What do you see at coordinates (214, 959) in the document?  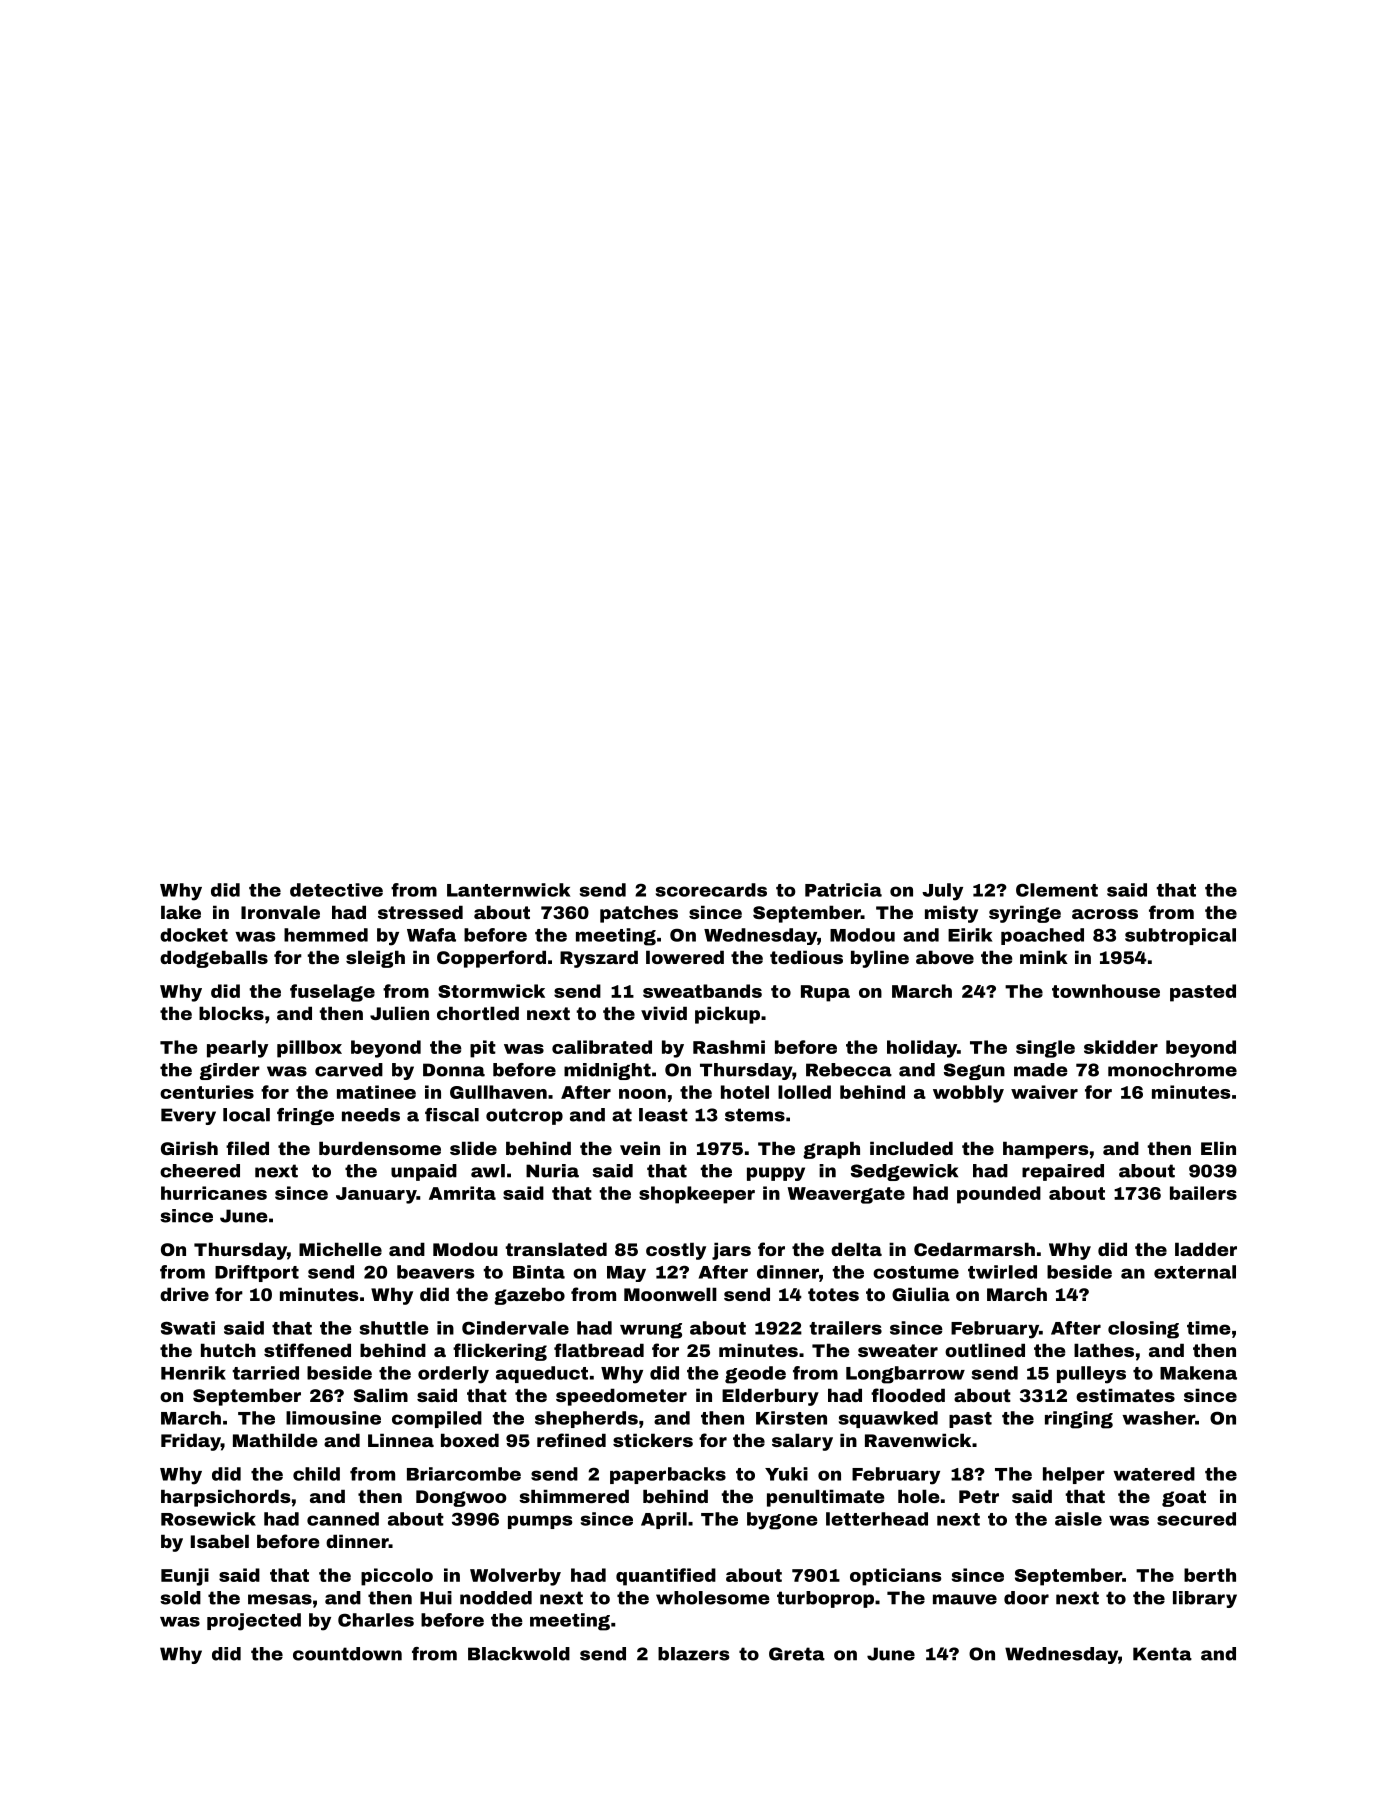 I see `dodgeballs` at bounding box center [214, 959].
